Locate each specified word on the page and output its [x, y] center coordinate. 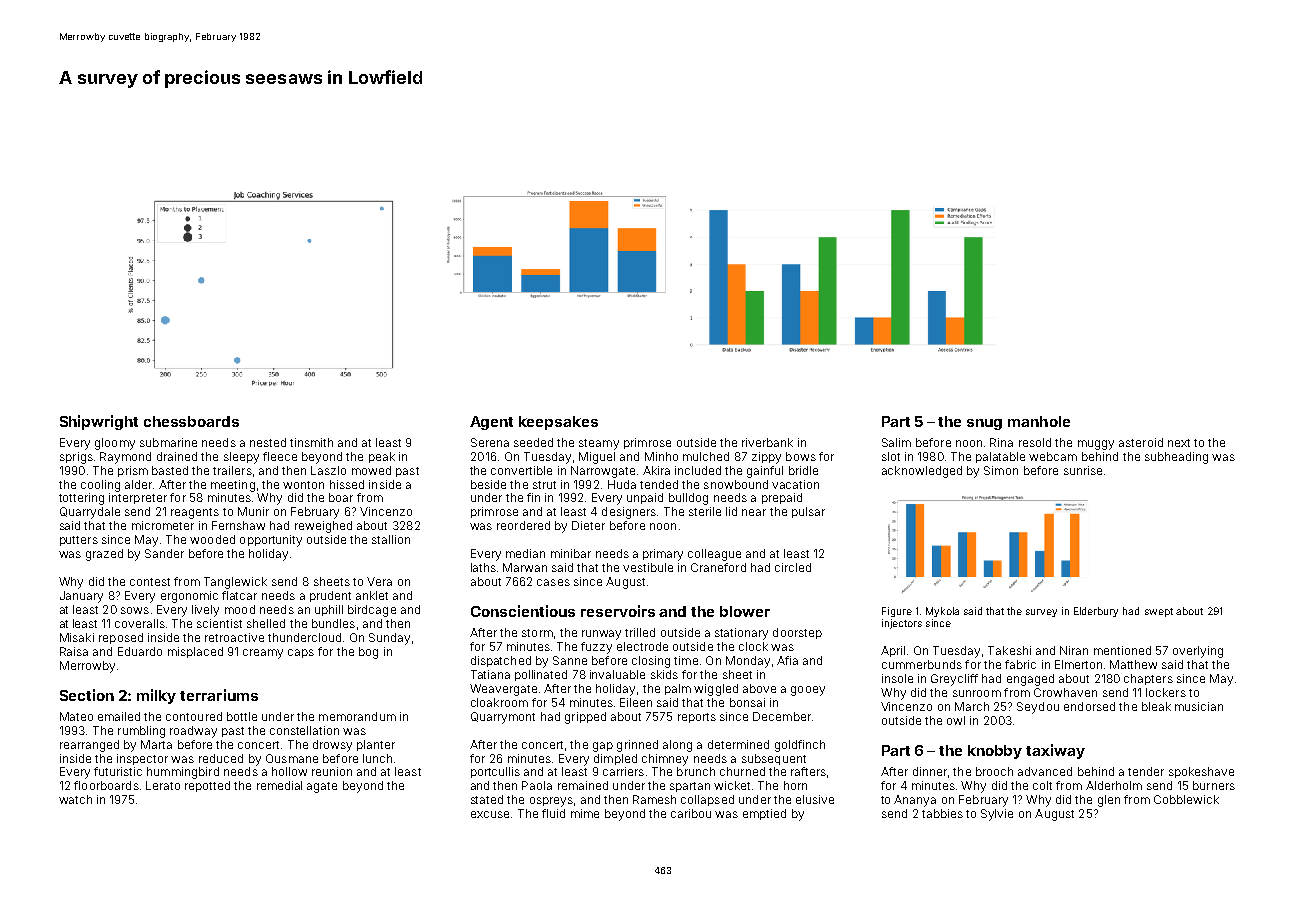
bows [801, 456]
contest [150, 582]
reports [697, 718]
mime [585, 813]
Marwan [525, 567]
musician [1199, 706]
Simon [1001, 470]
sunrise [1083, 470]
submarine [168, 442]
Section [87, 695]
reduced [221, 758]
